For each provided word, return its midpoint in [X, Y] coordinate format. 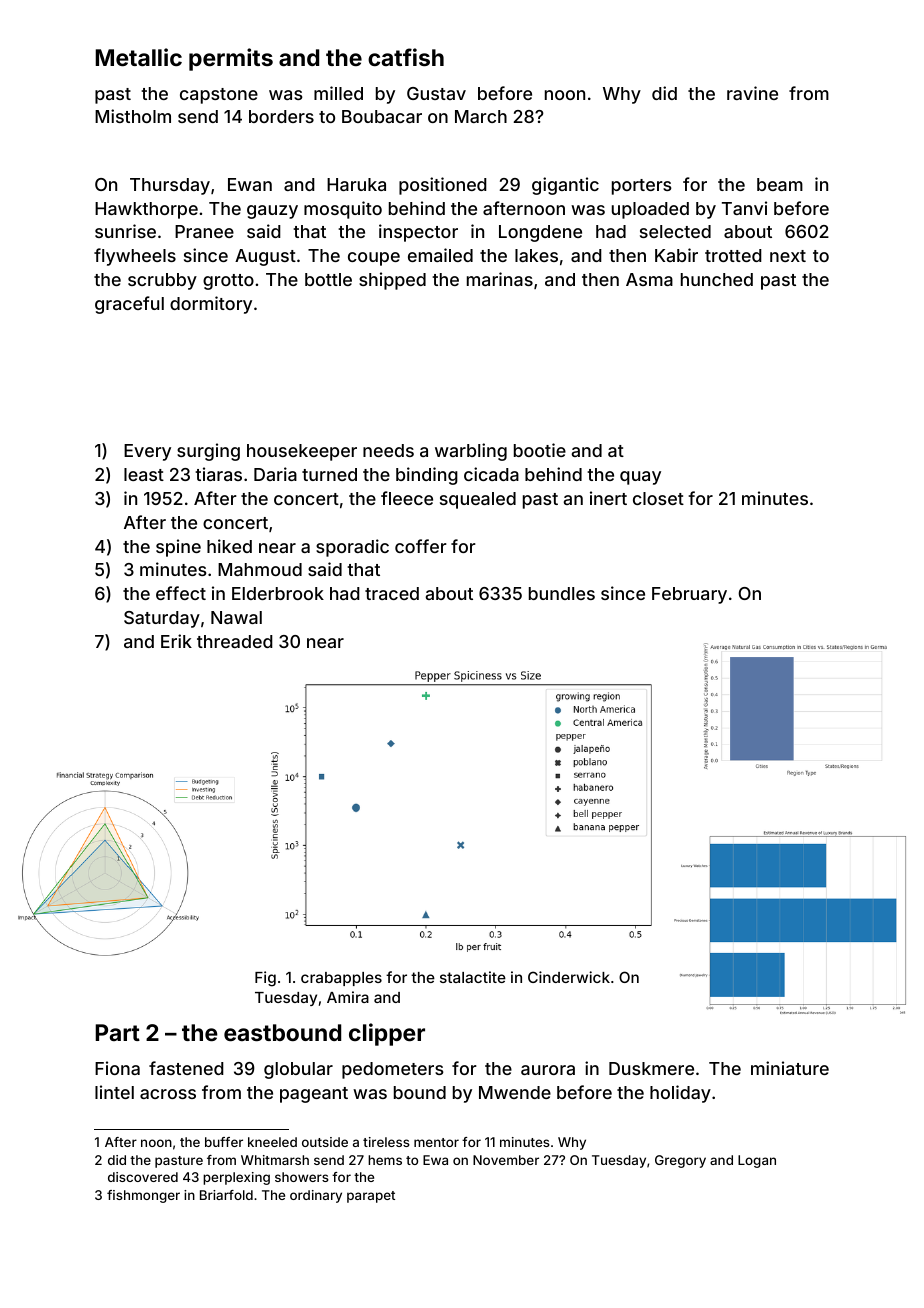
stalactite [473, 977]
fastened [186, 1068]
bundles [562, 593]
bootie [540, 450]
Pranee [204, 231]
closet [658, 498]
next [788, 256]
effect [181, 593]
